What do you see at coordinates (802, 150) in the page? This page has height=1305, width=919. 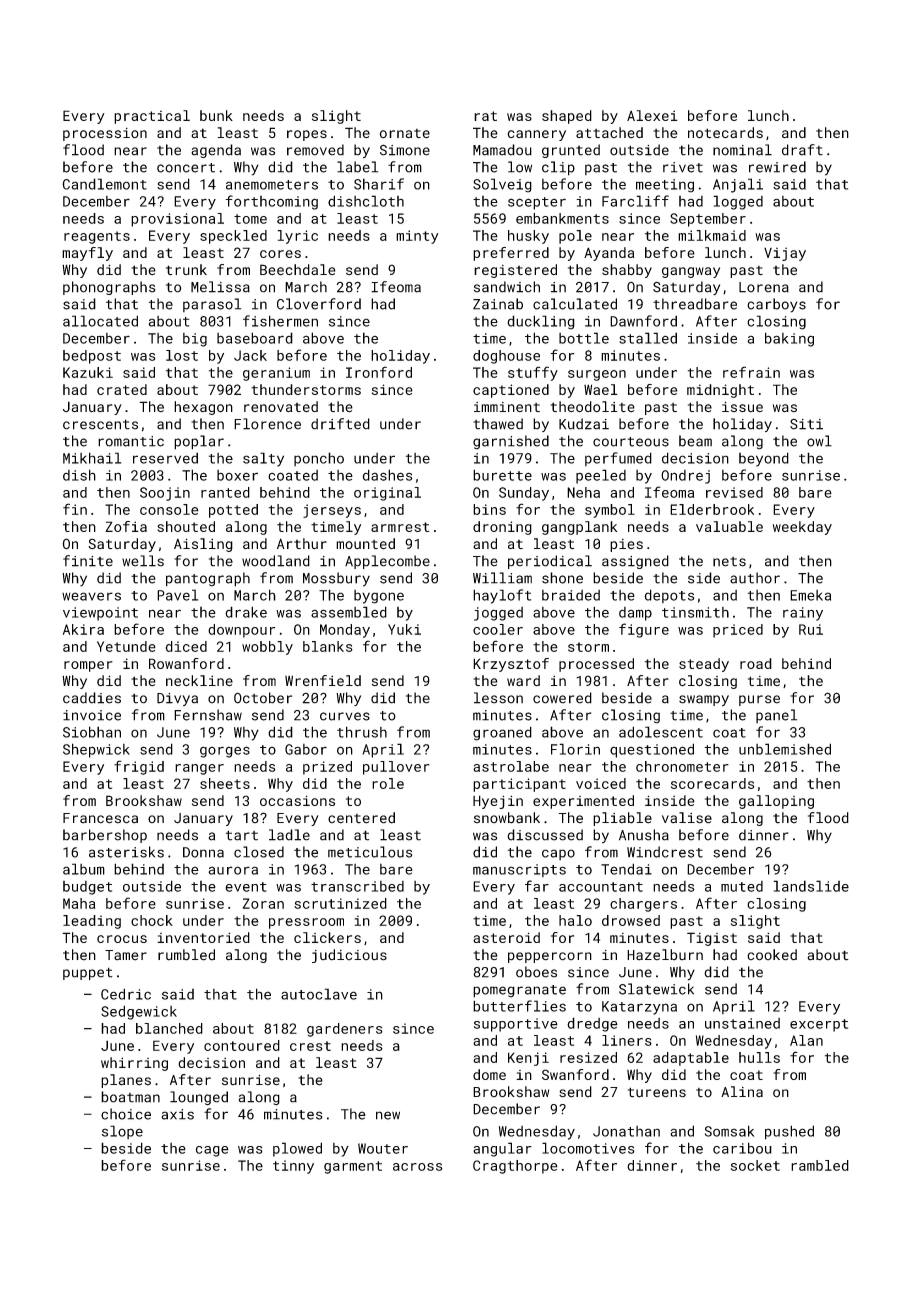 I see `draft` at bounding box center [802, 150].
